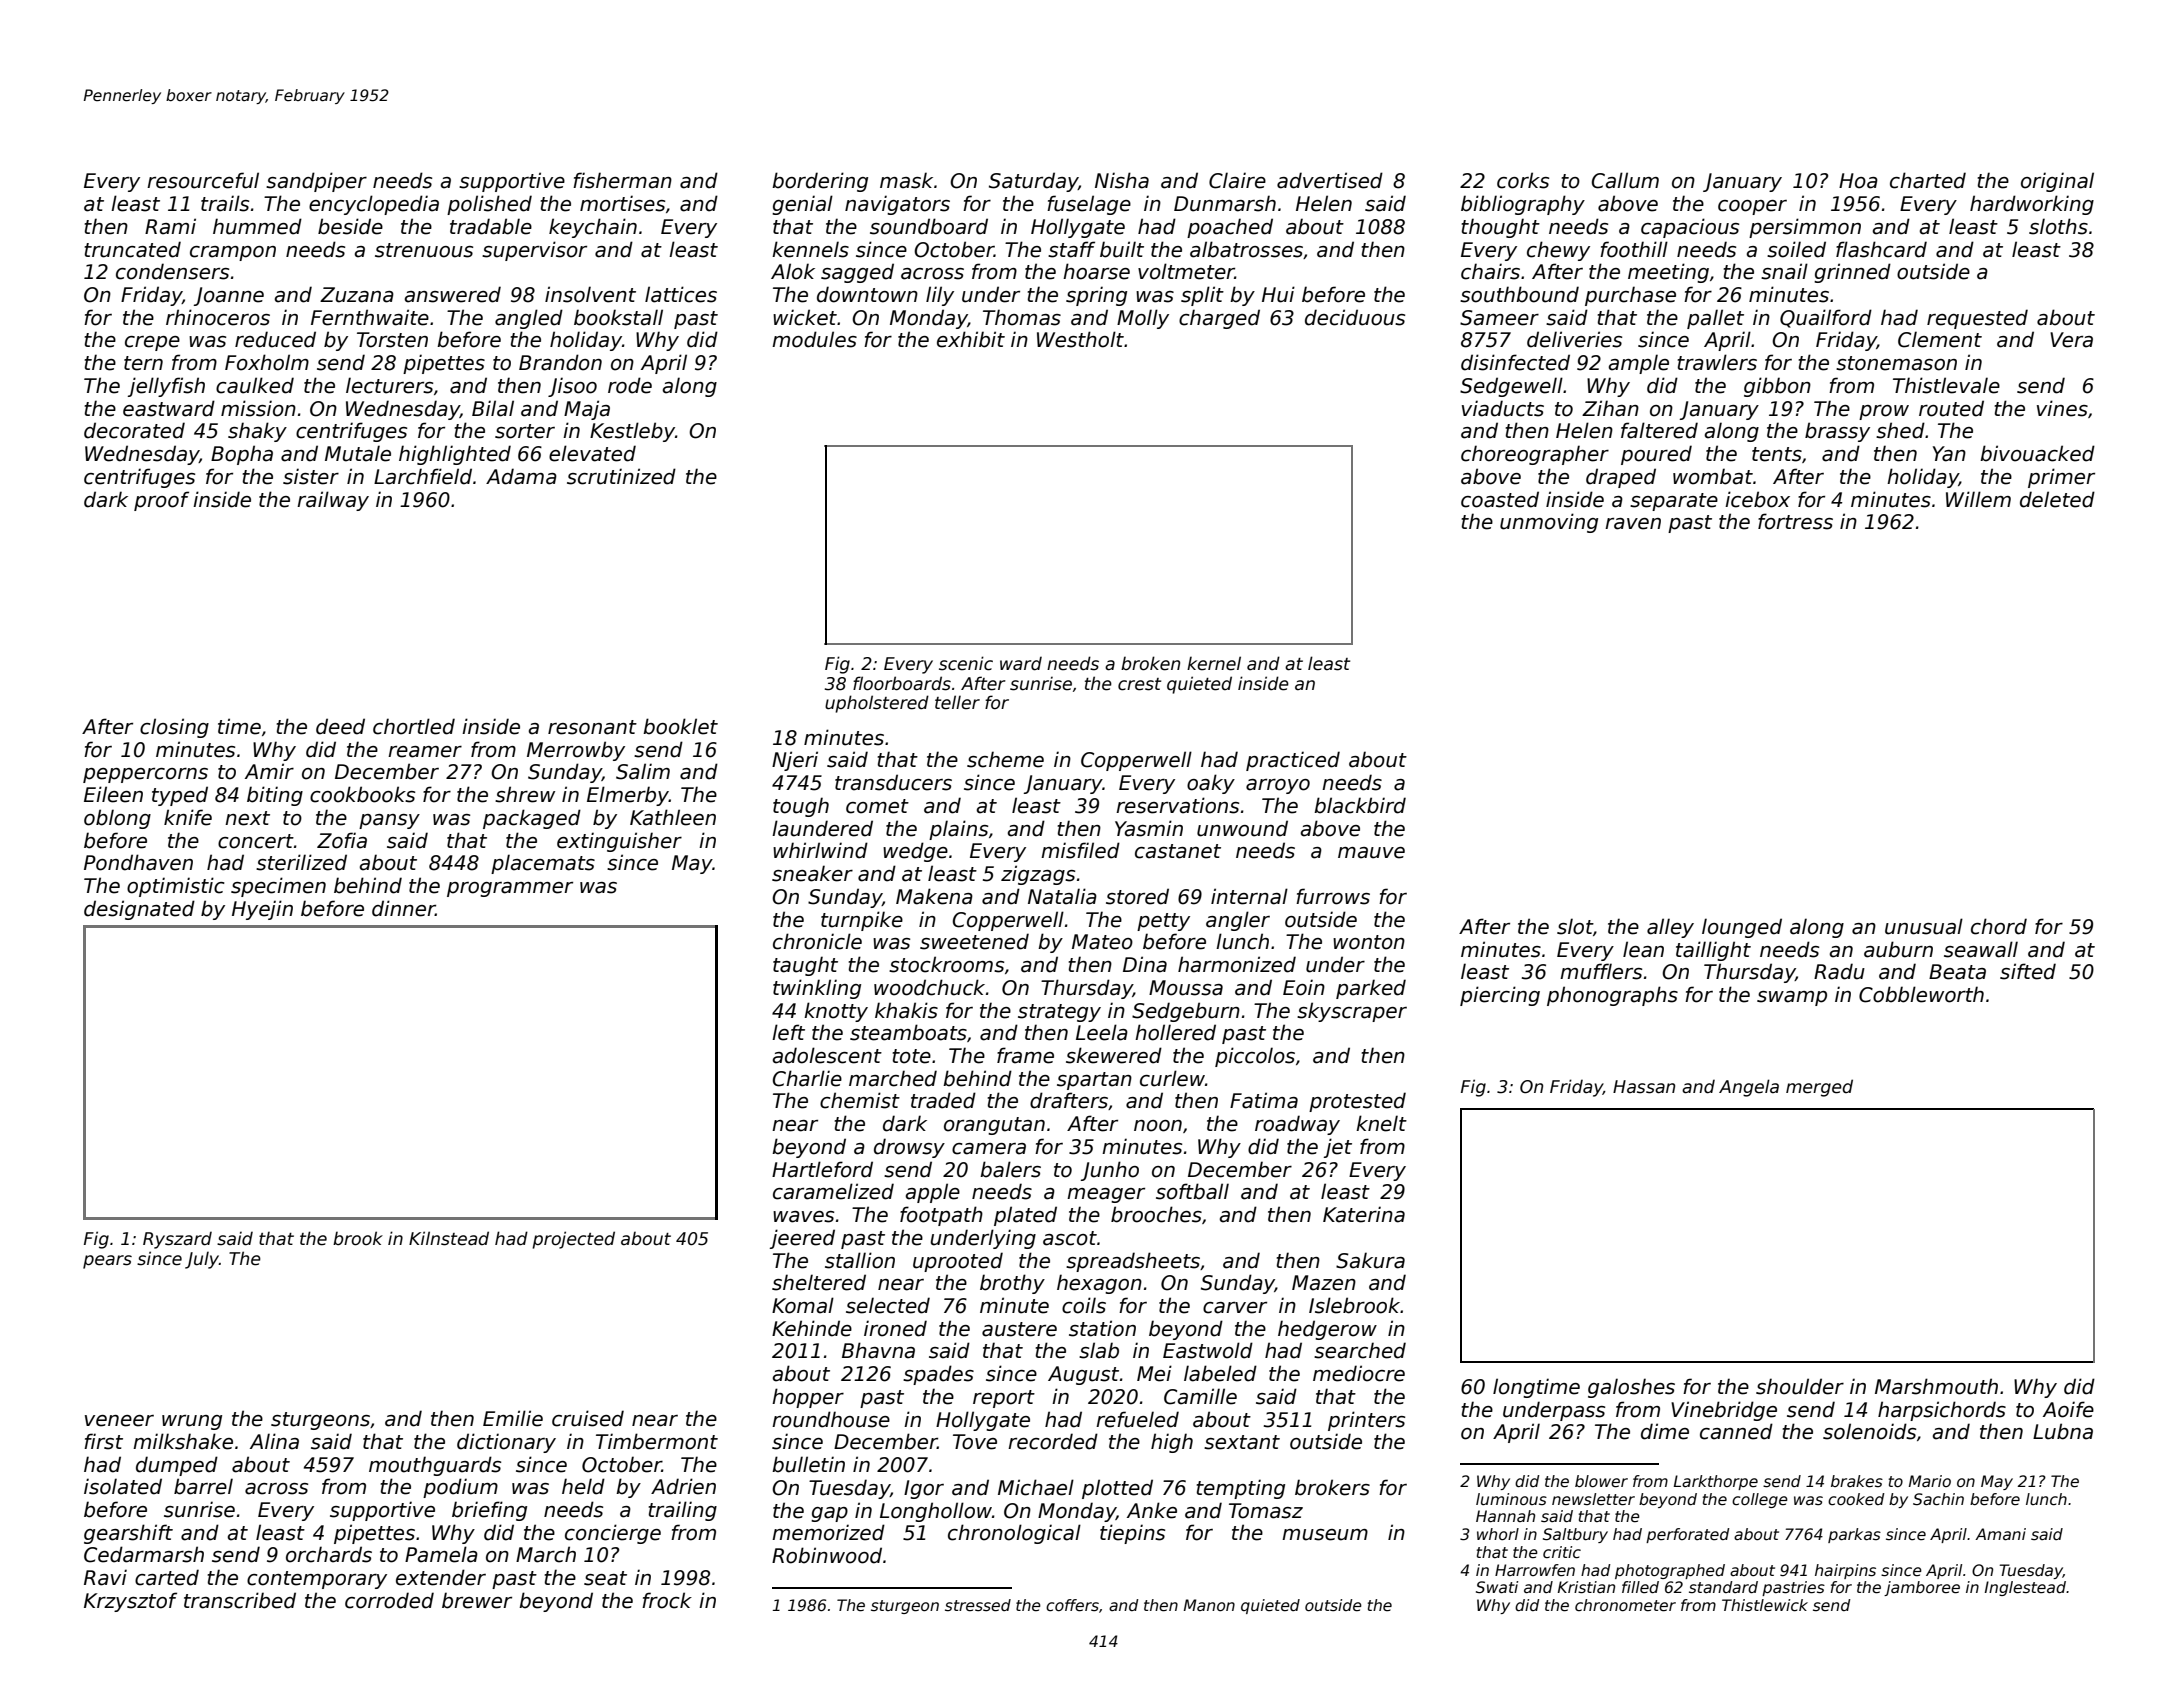  I want to click on Anke, so click(1152, 1510).
